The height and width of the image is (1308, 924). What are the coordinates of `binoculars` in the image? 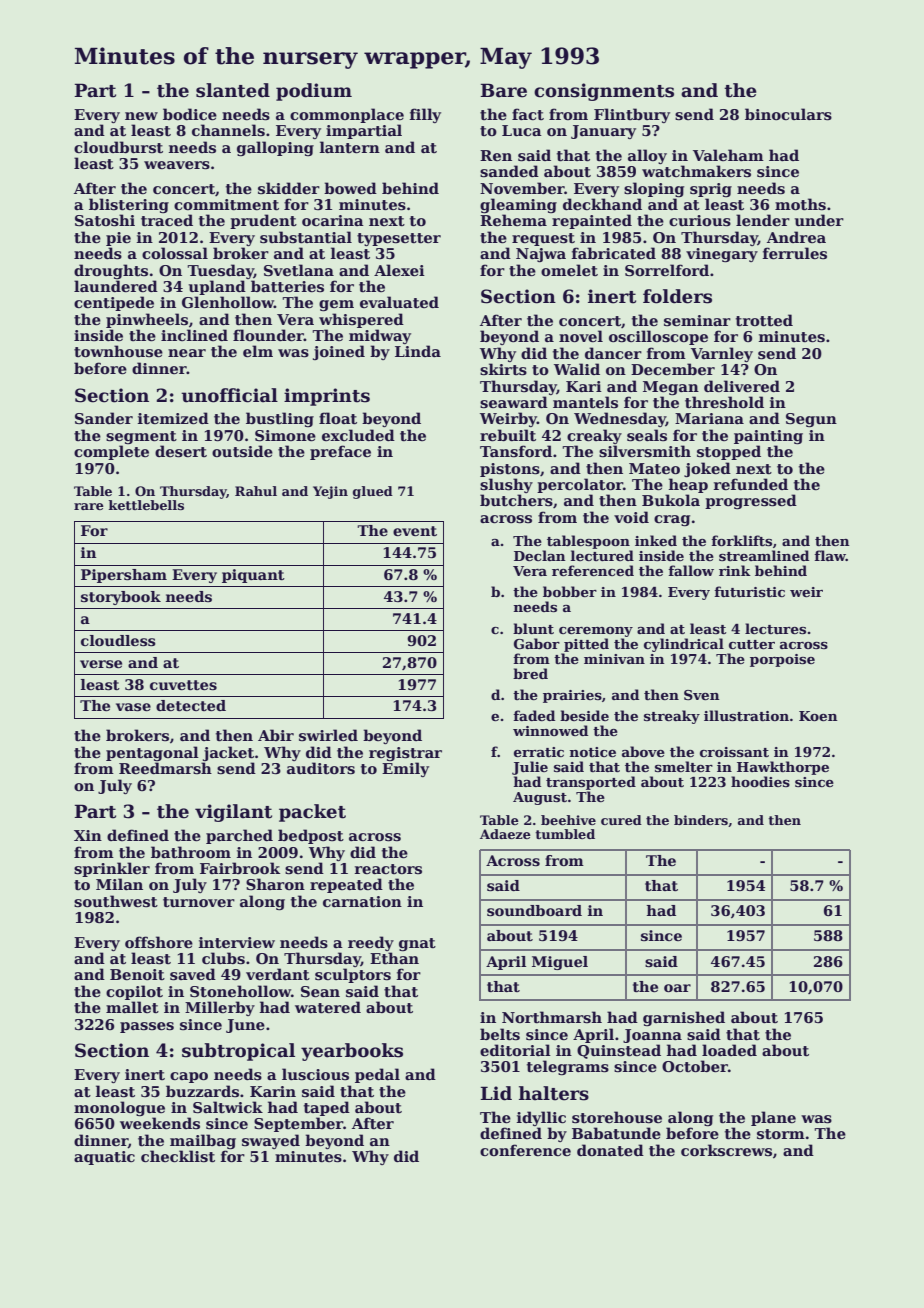 It's located at (788, 114).
